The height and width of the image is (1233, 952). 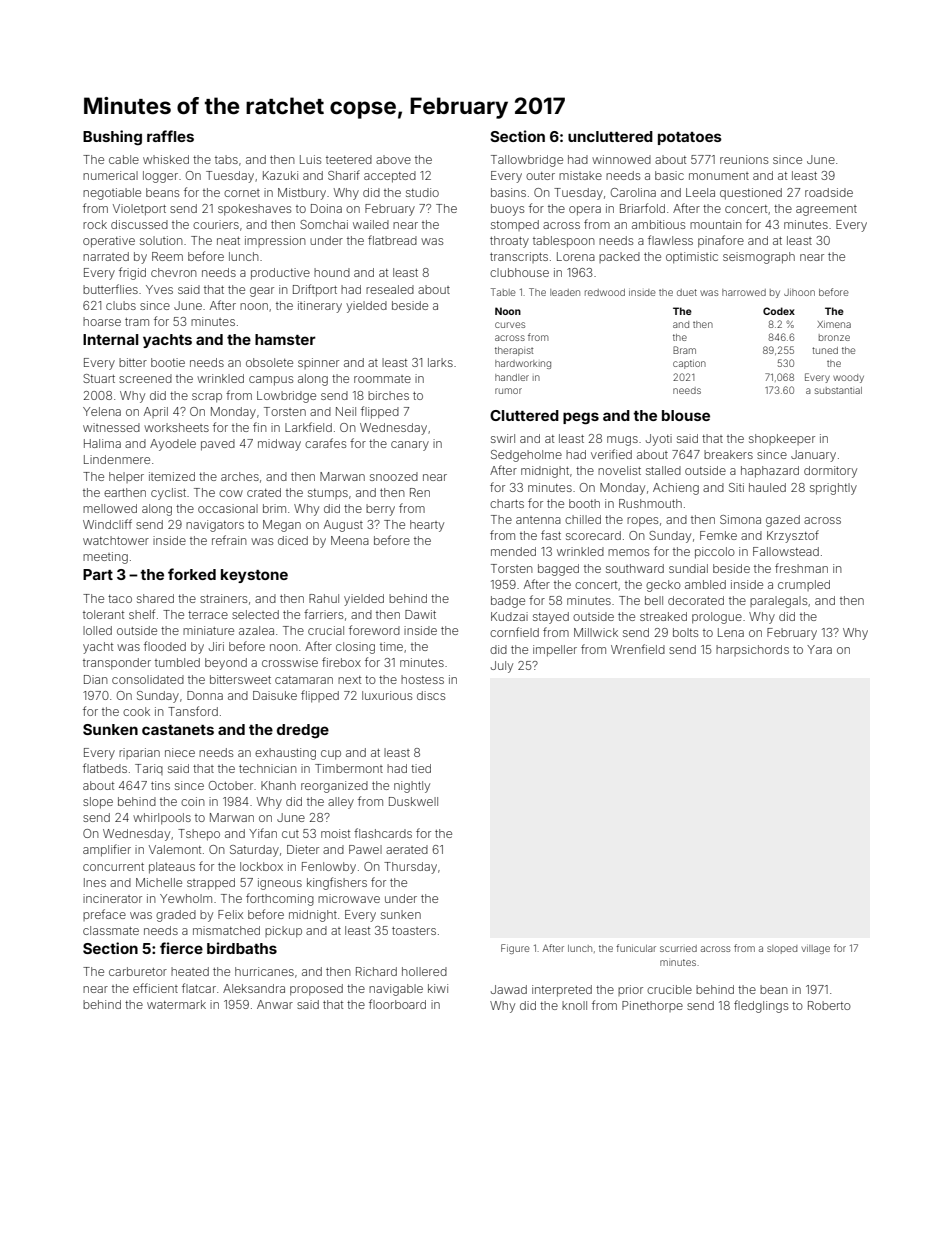 What do you see at coordinates (242, 948) in the image?
I see `birdbaths` at bounding box center [242, 948].
